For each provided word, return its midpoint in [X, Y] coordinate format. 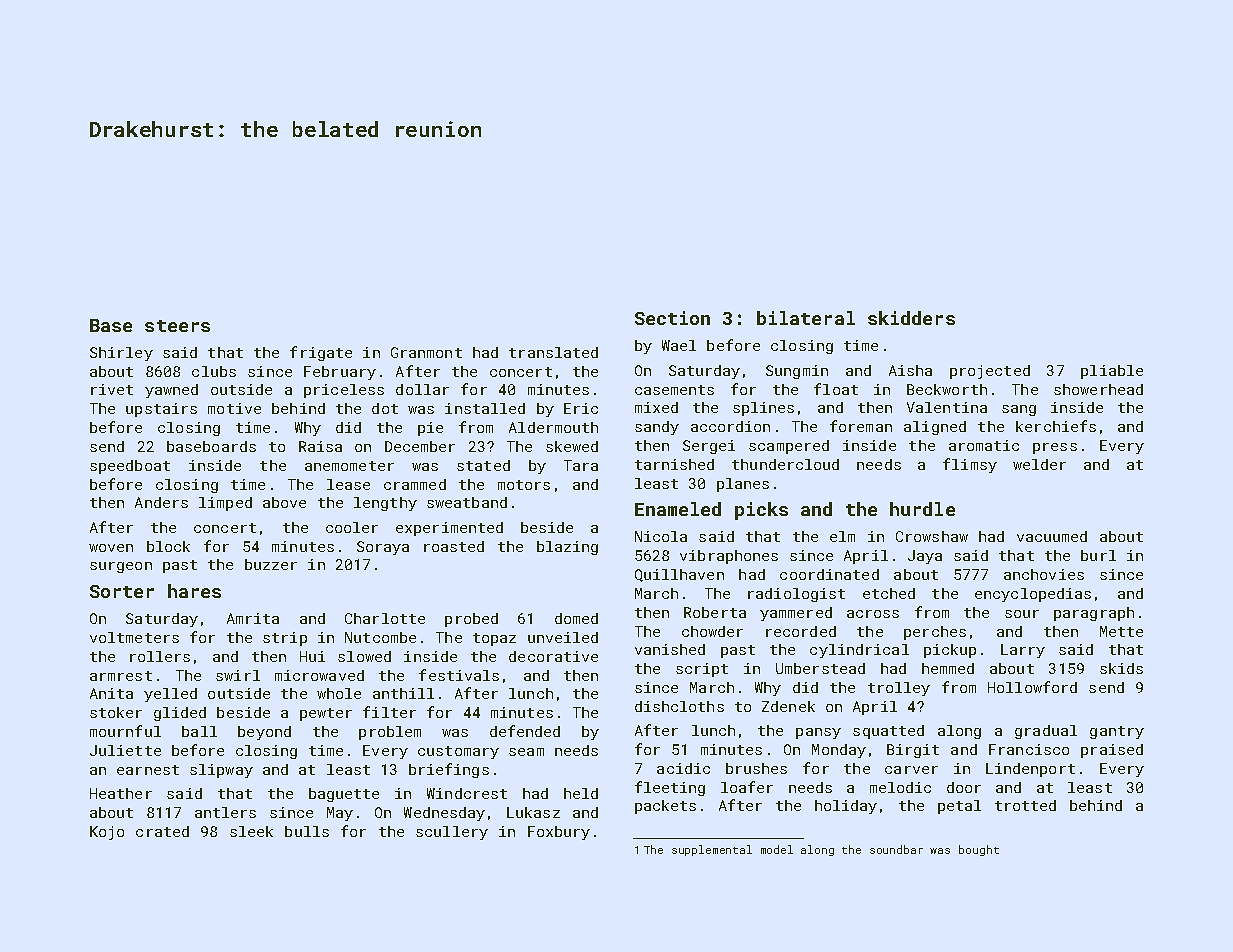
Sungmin [797, 372]
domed [576, 618]
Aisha [910, 370]
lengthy [385, 504]
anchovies [1044, 574]
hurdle [922, 509]
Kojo [107, 833]
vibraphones [729, 557]
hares [194, 591]
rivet [112, 389]
